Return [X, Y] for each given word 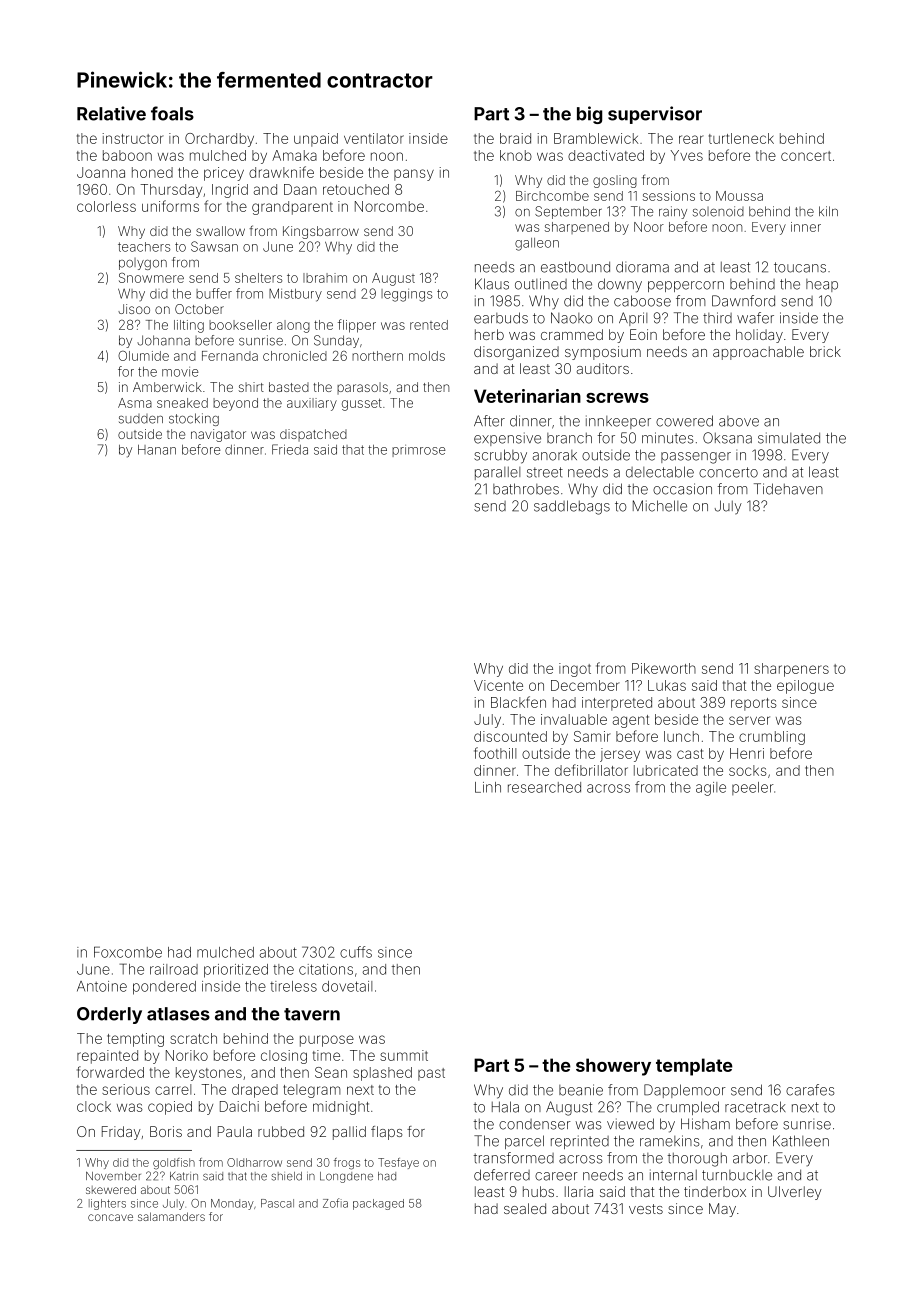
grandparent [292, 208]
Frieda [290, 449]
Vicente [498, 685]
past [431, 1074]
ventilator [374, 138]
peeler [753, 788]
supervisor [655, 115]
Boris [166, 1131]
